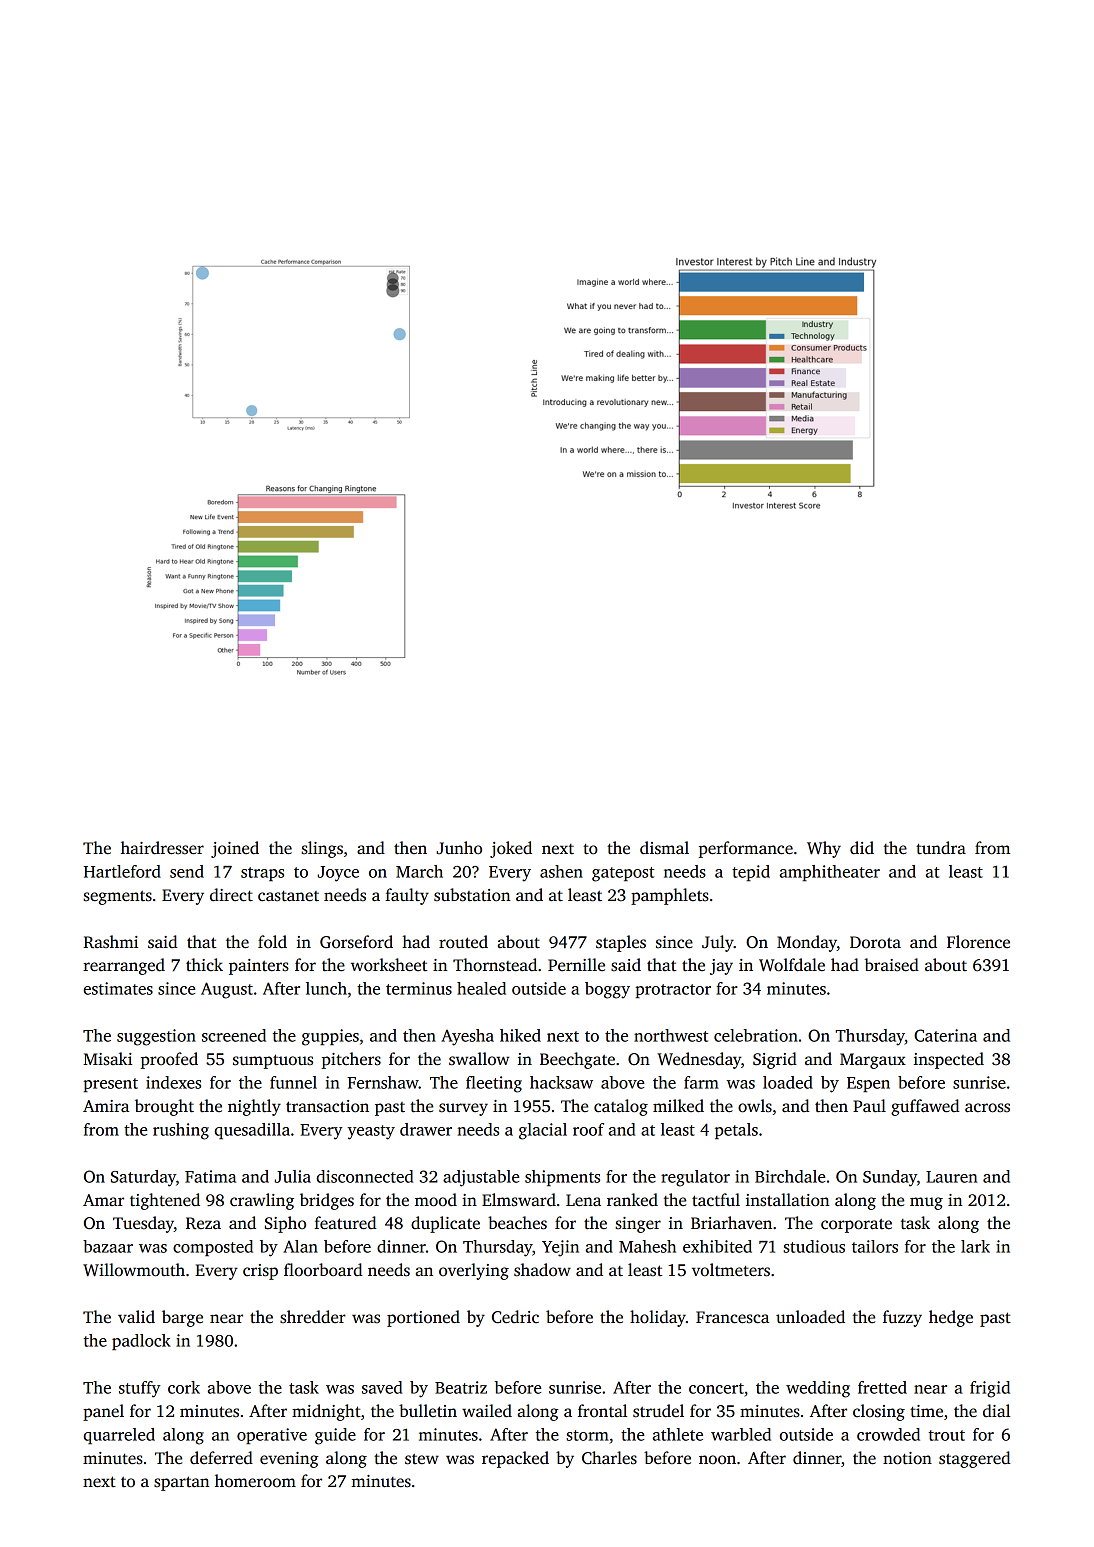 Image resolution: width=1094 pixels, height=1547 pixels. What do you see at coordinates (790, 1176) in the screenshot?
I see `Birchdale` at bounding box center [790, 1176].
